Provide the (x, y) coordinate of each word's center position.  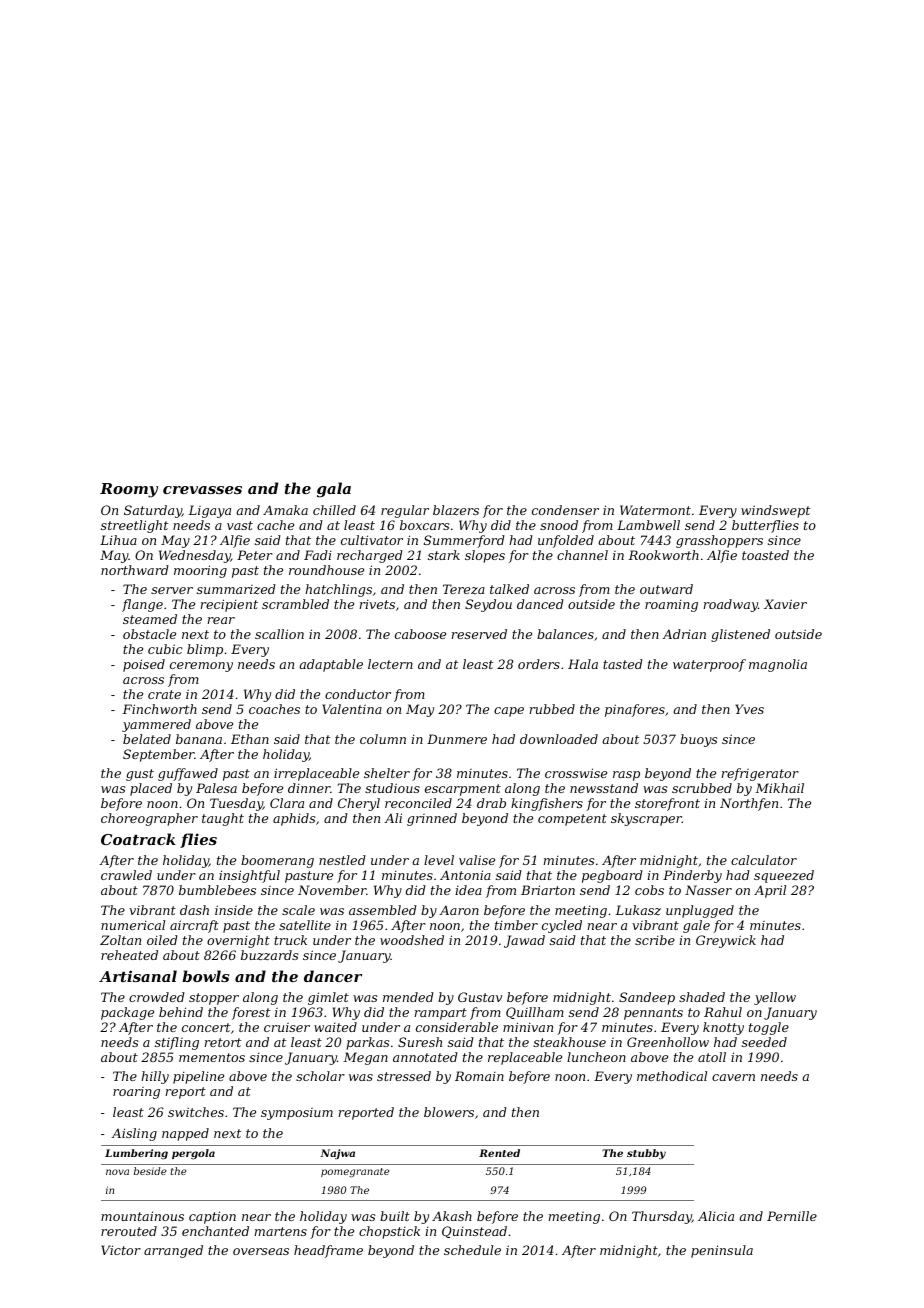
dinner (309, 788)
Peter (255, 555)
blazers (456, 510)
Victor (121, 1250)
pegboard (612, 876)
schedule (472, 1250)
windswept (775, 511)
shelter (387, 773)
